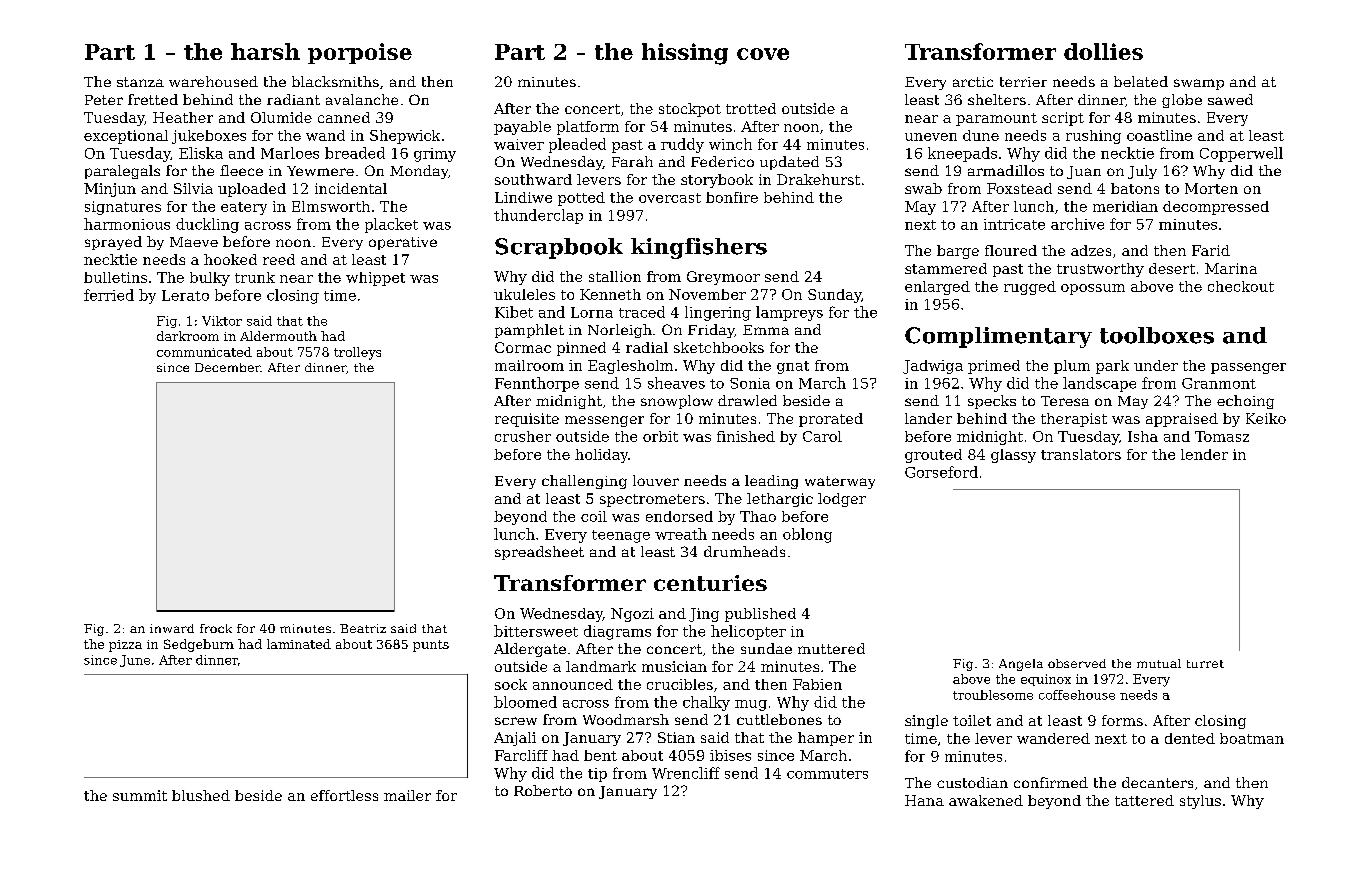 The height and width of the page is (887, 1372). I want to click on Jadwiga, so click(933, 367).
